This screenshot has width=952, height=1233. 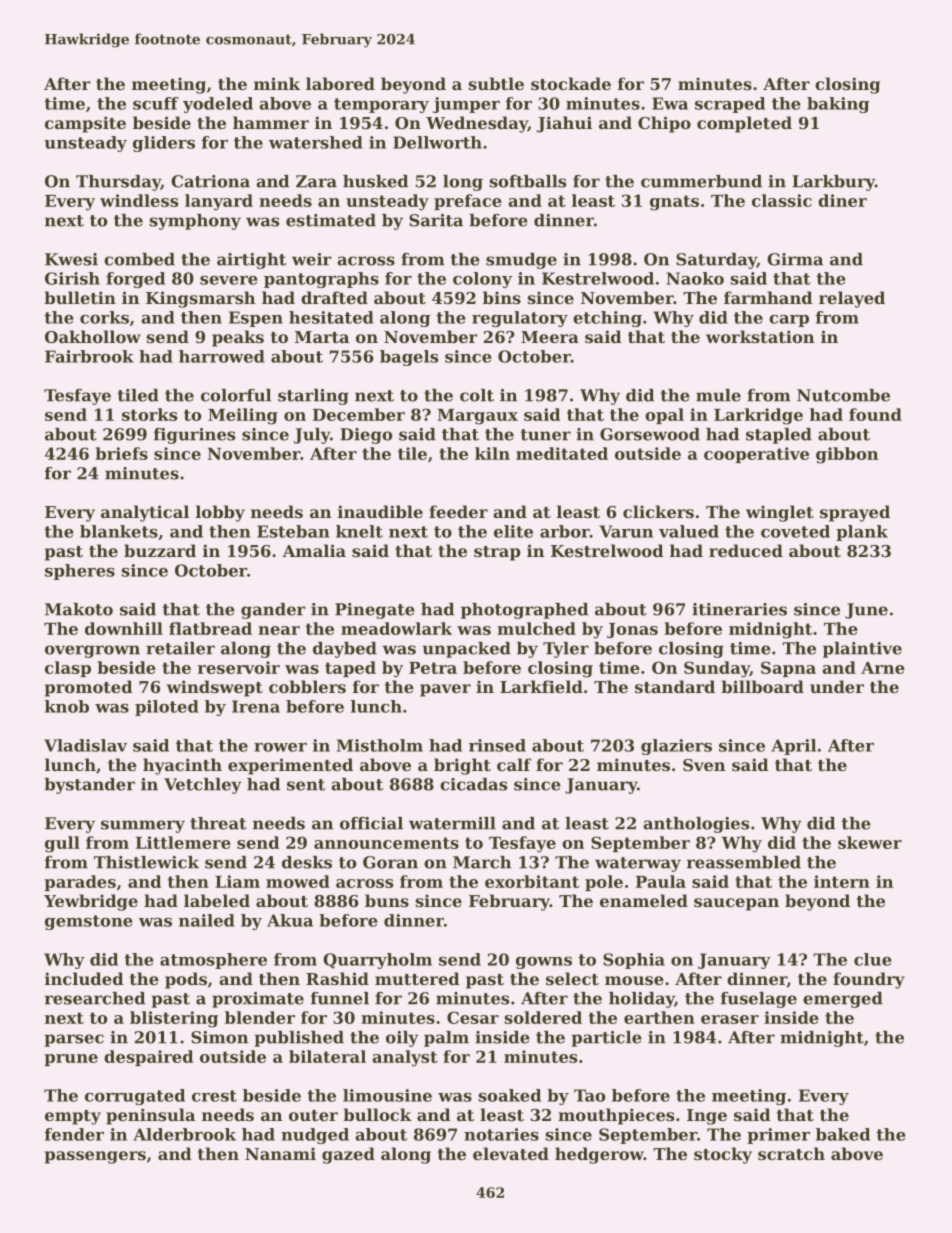 I want to click on itineraries, so click(x=739, y=609).
